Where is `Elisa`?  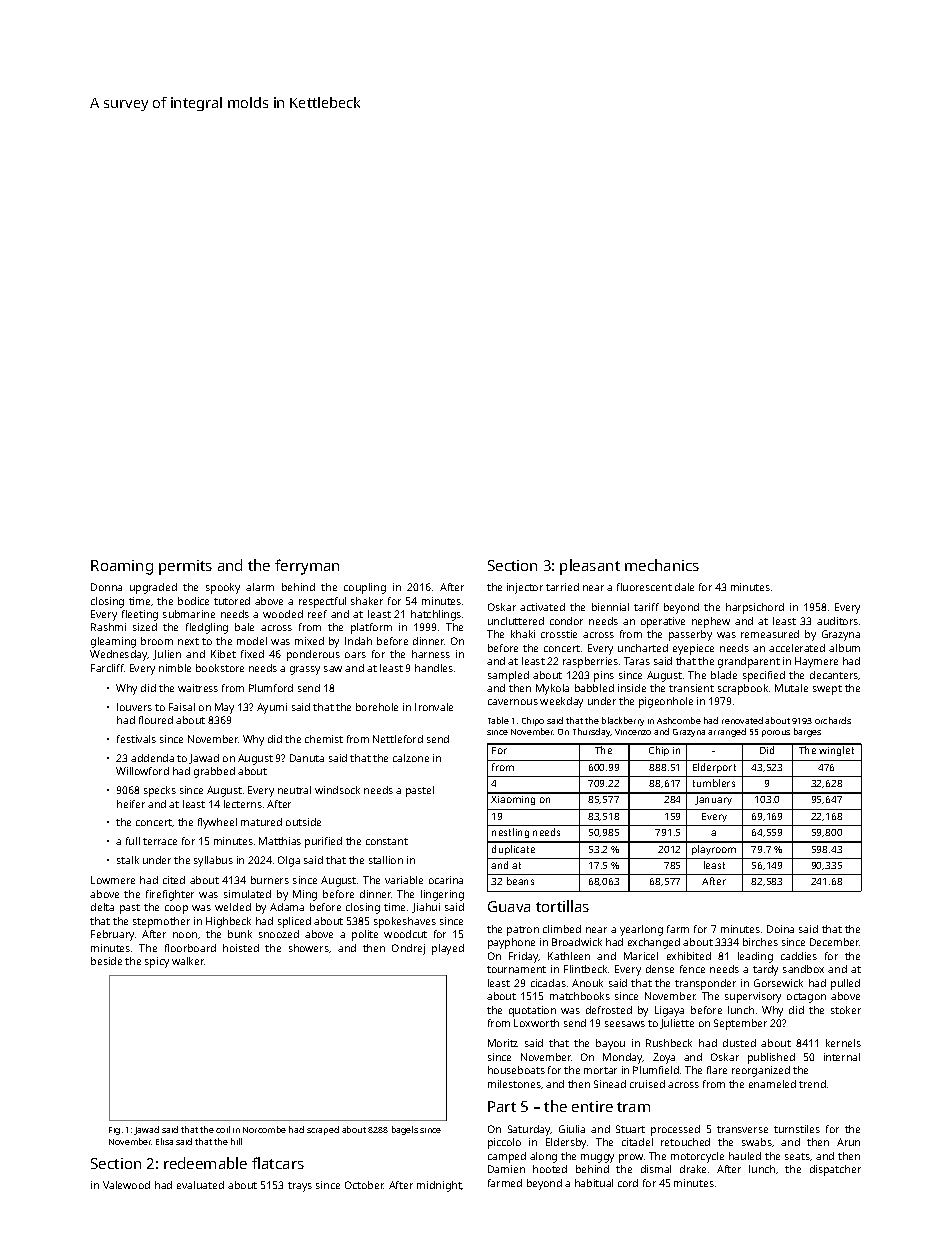 Elisa is located at coordinates (164, 1141).
